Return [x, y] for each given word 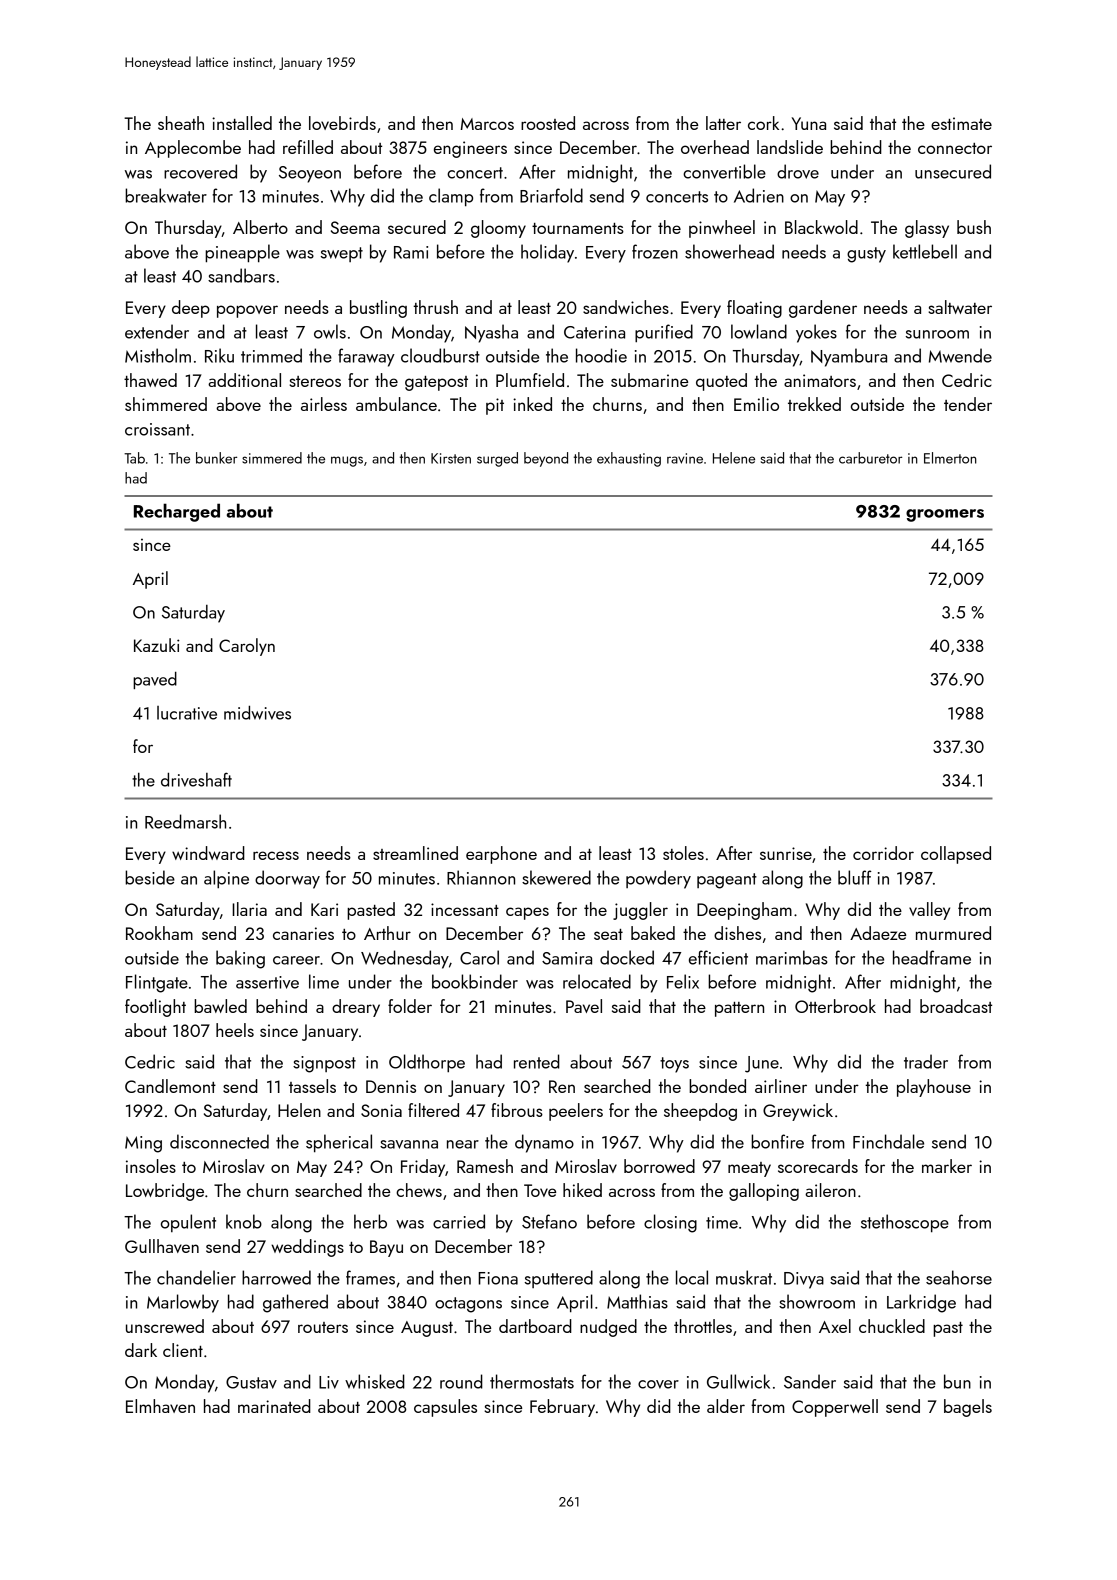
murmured [953, 933]
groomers [945, 515]
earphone [501, 855]
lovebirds [342, 123]
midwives [257, 712]
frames [370, 1277]
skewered [556, 877]
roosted [548, 123]
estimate [961, 123]
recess [276, 855]
